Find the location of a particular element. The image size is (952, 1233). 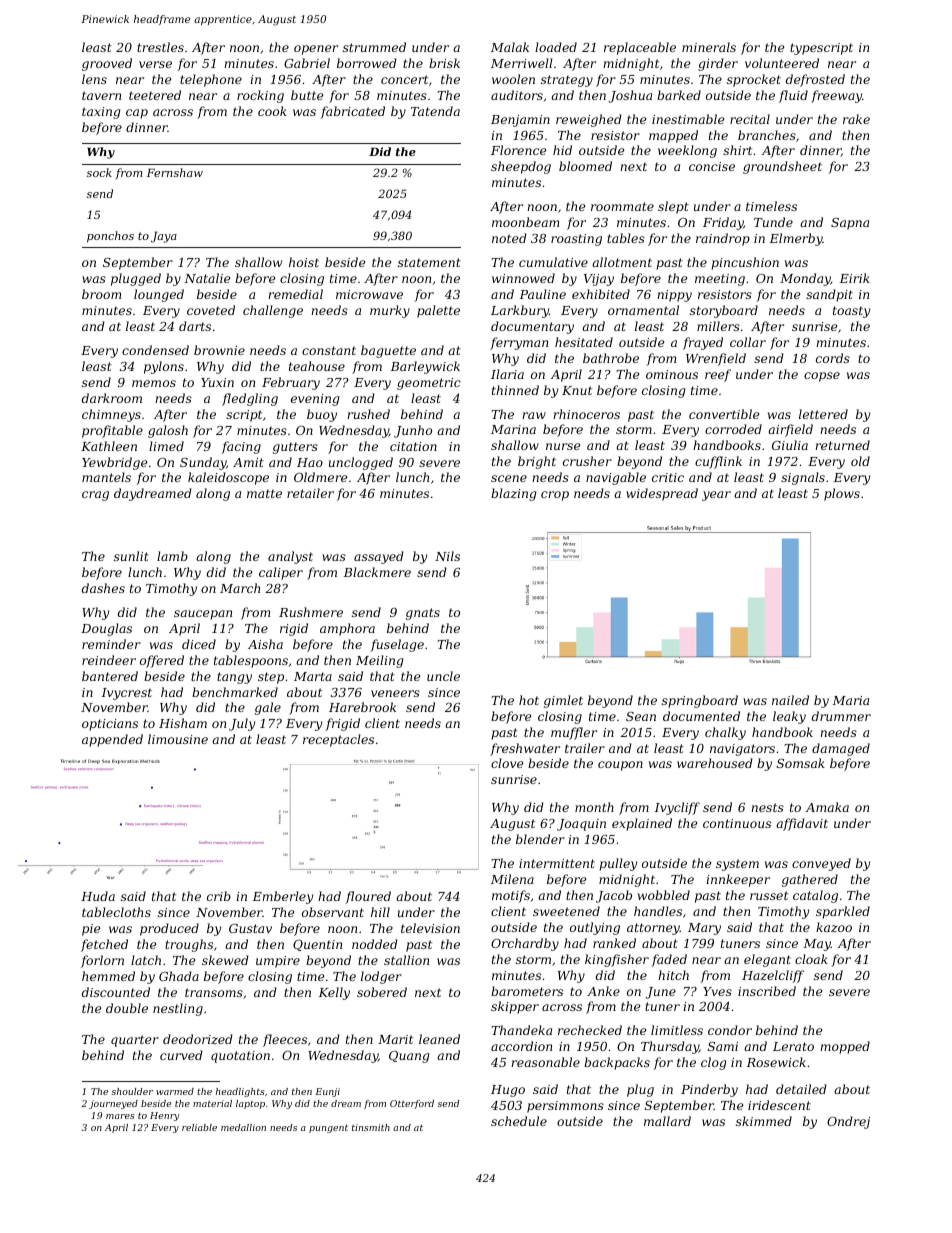

Gabriel is located at coordinates (307, 63).
